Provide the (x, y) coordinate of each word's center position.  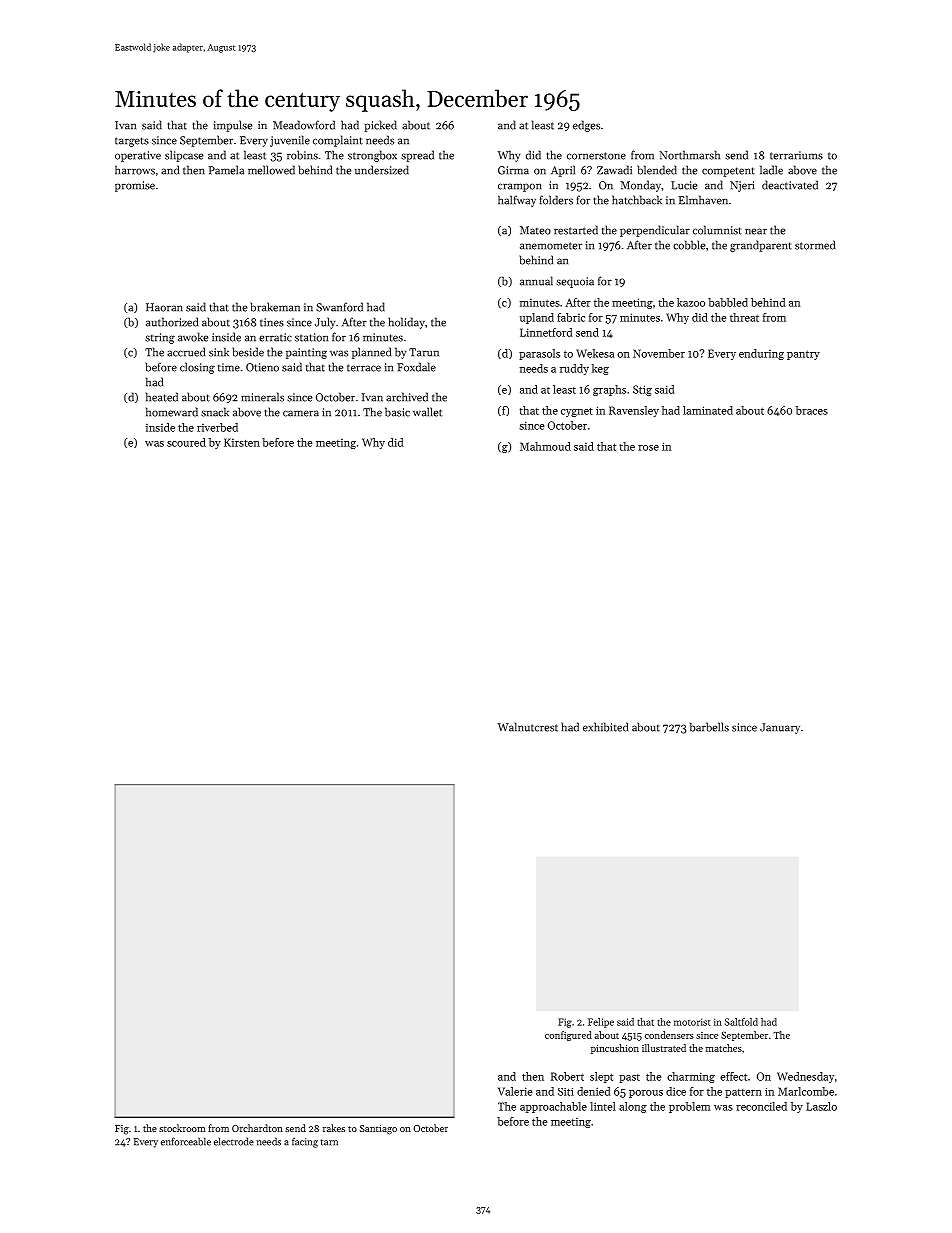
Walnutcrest (528, 727)
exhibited (605, 727)
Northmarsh (690, 155)
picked (380, 126)
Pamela (226, 170)
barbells (709, 727)
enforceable (186, 1141)
